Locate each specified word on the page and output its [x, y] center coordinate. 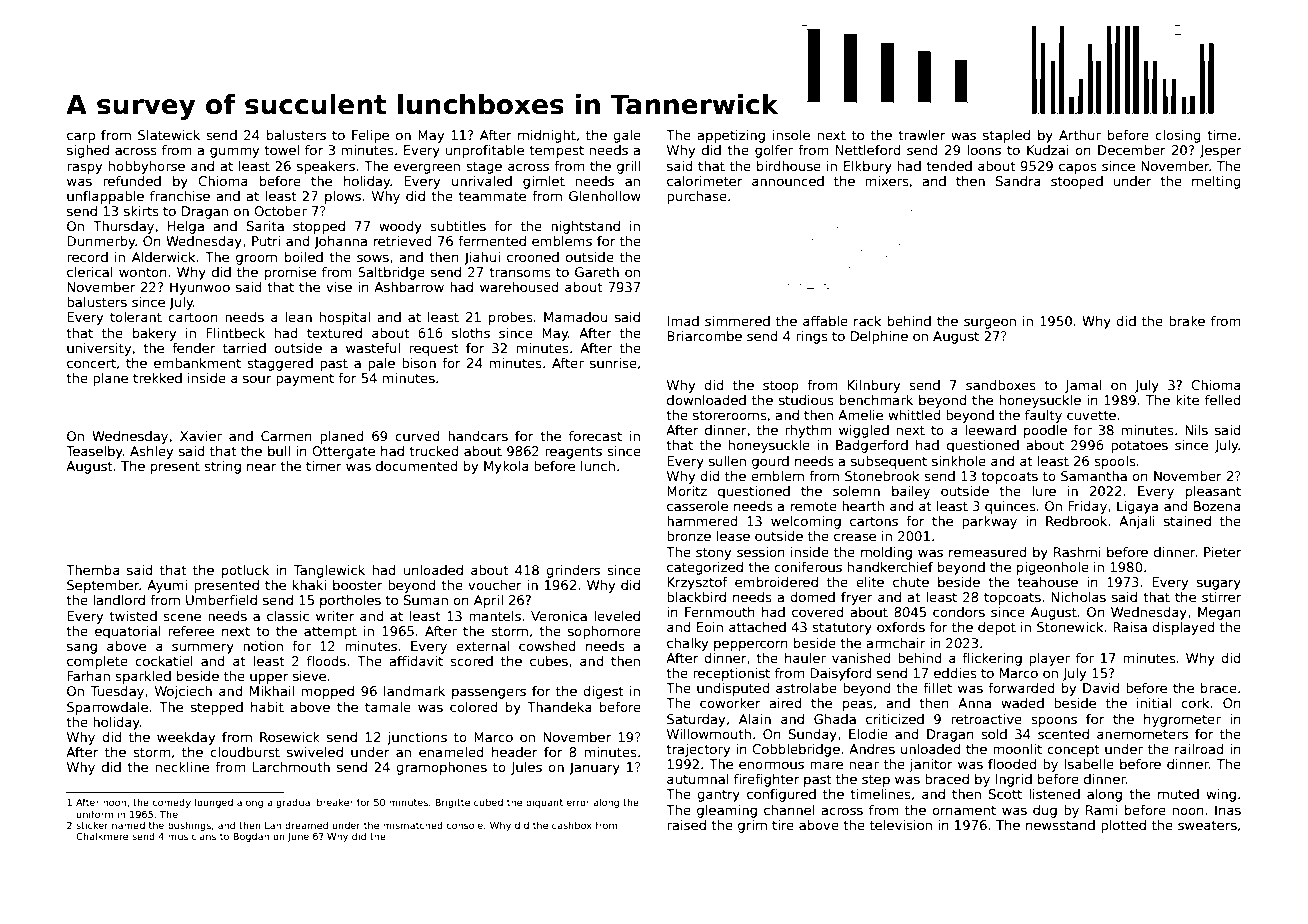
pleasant [1213, 492]
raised [686, 825]
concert [91, 363]
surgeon [990, 323]
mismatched [413, 825]
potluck [245, 571]
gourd [770, 462]
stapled [1006, 136]
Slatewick [169, 135]
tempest [556, 152]
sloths [471, 333]
